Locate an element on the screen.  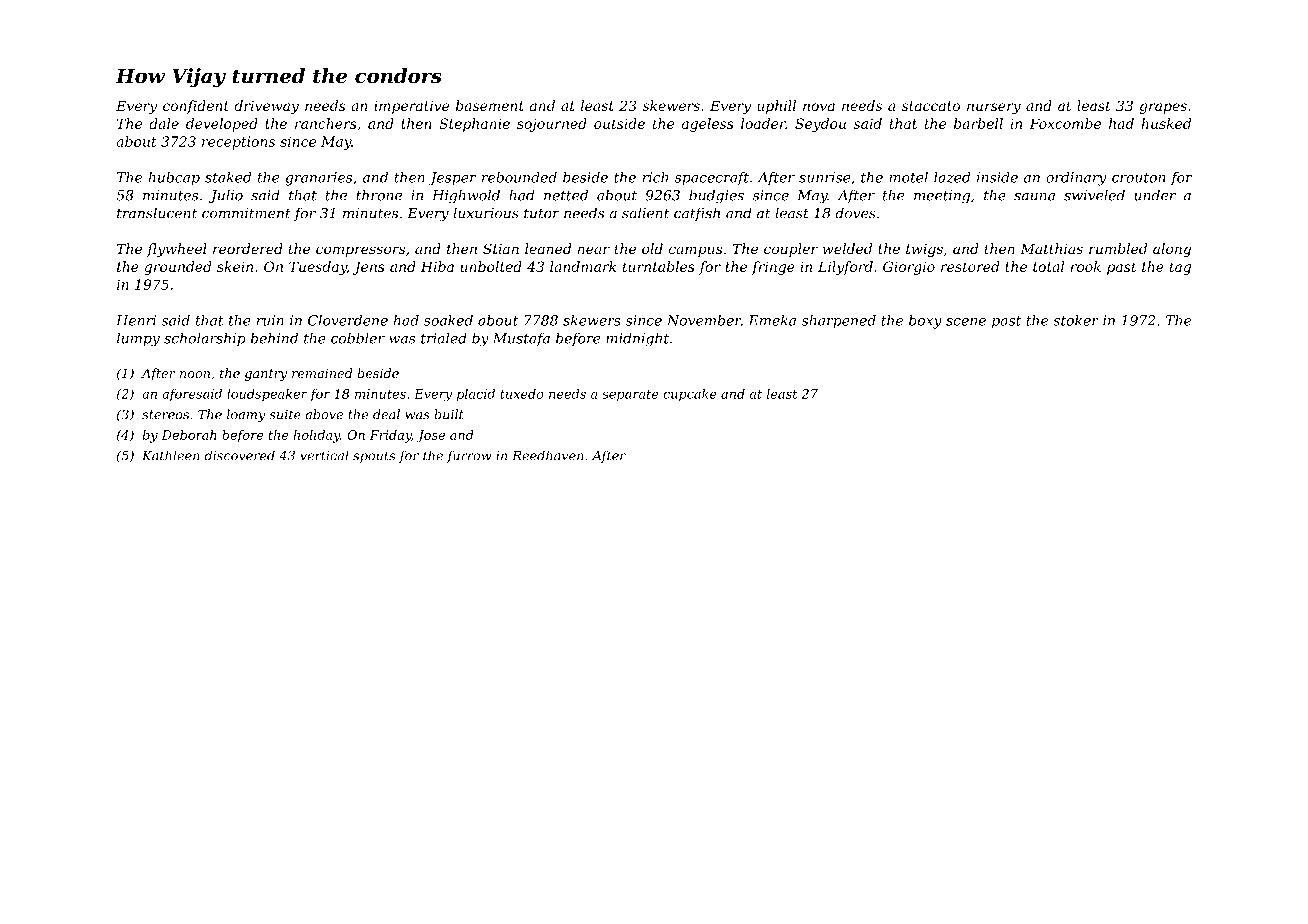
cupcake is located at coordinates (690, 395).
